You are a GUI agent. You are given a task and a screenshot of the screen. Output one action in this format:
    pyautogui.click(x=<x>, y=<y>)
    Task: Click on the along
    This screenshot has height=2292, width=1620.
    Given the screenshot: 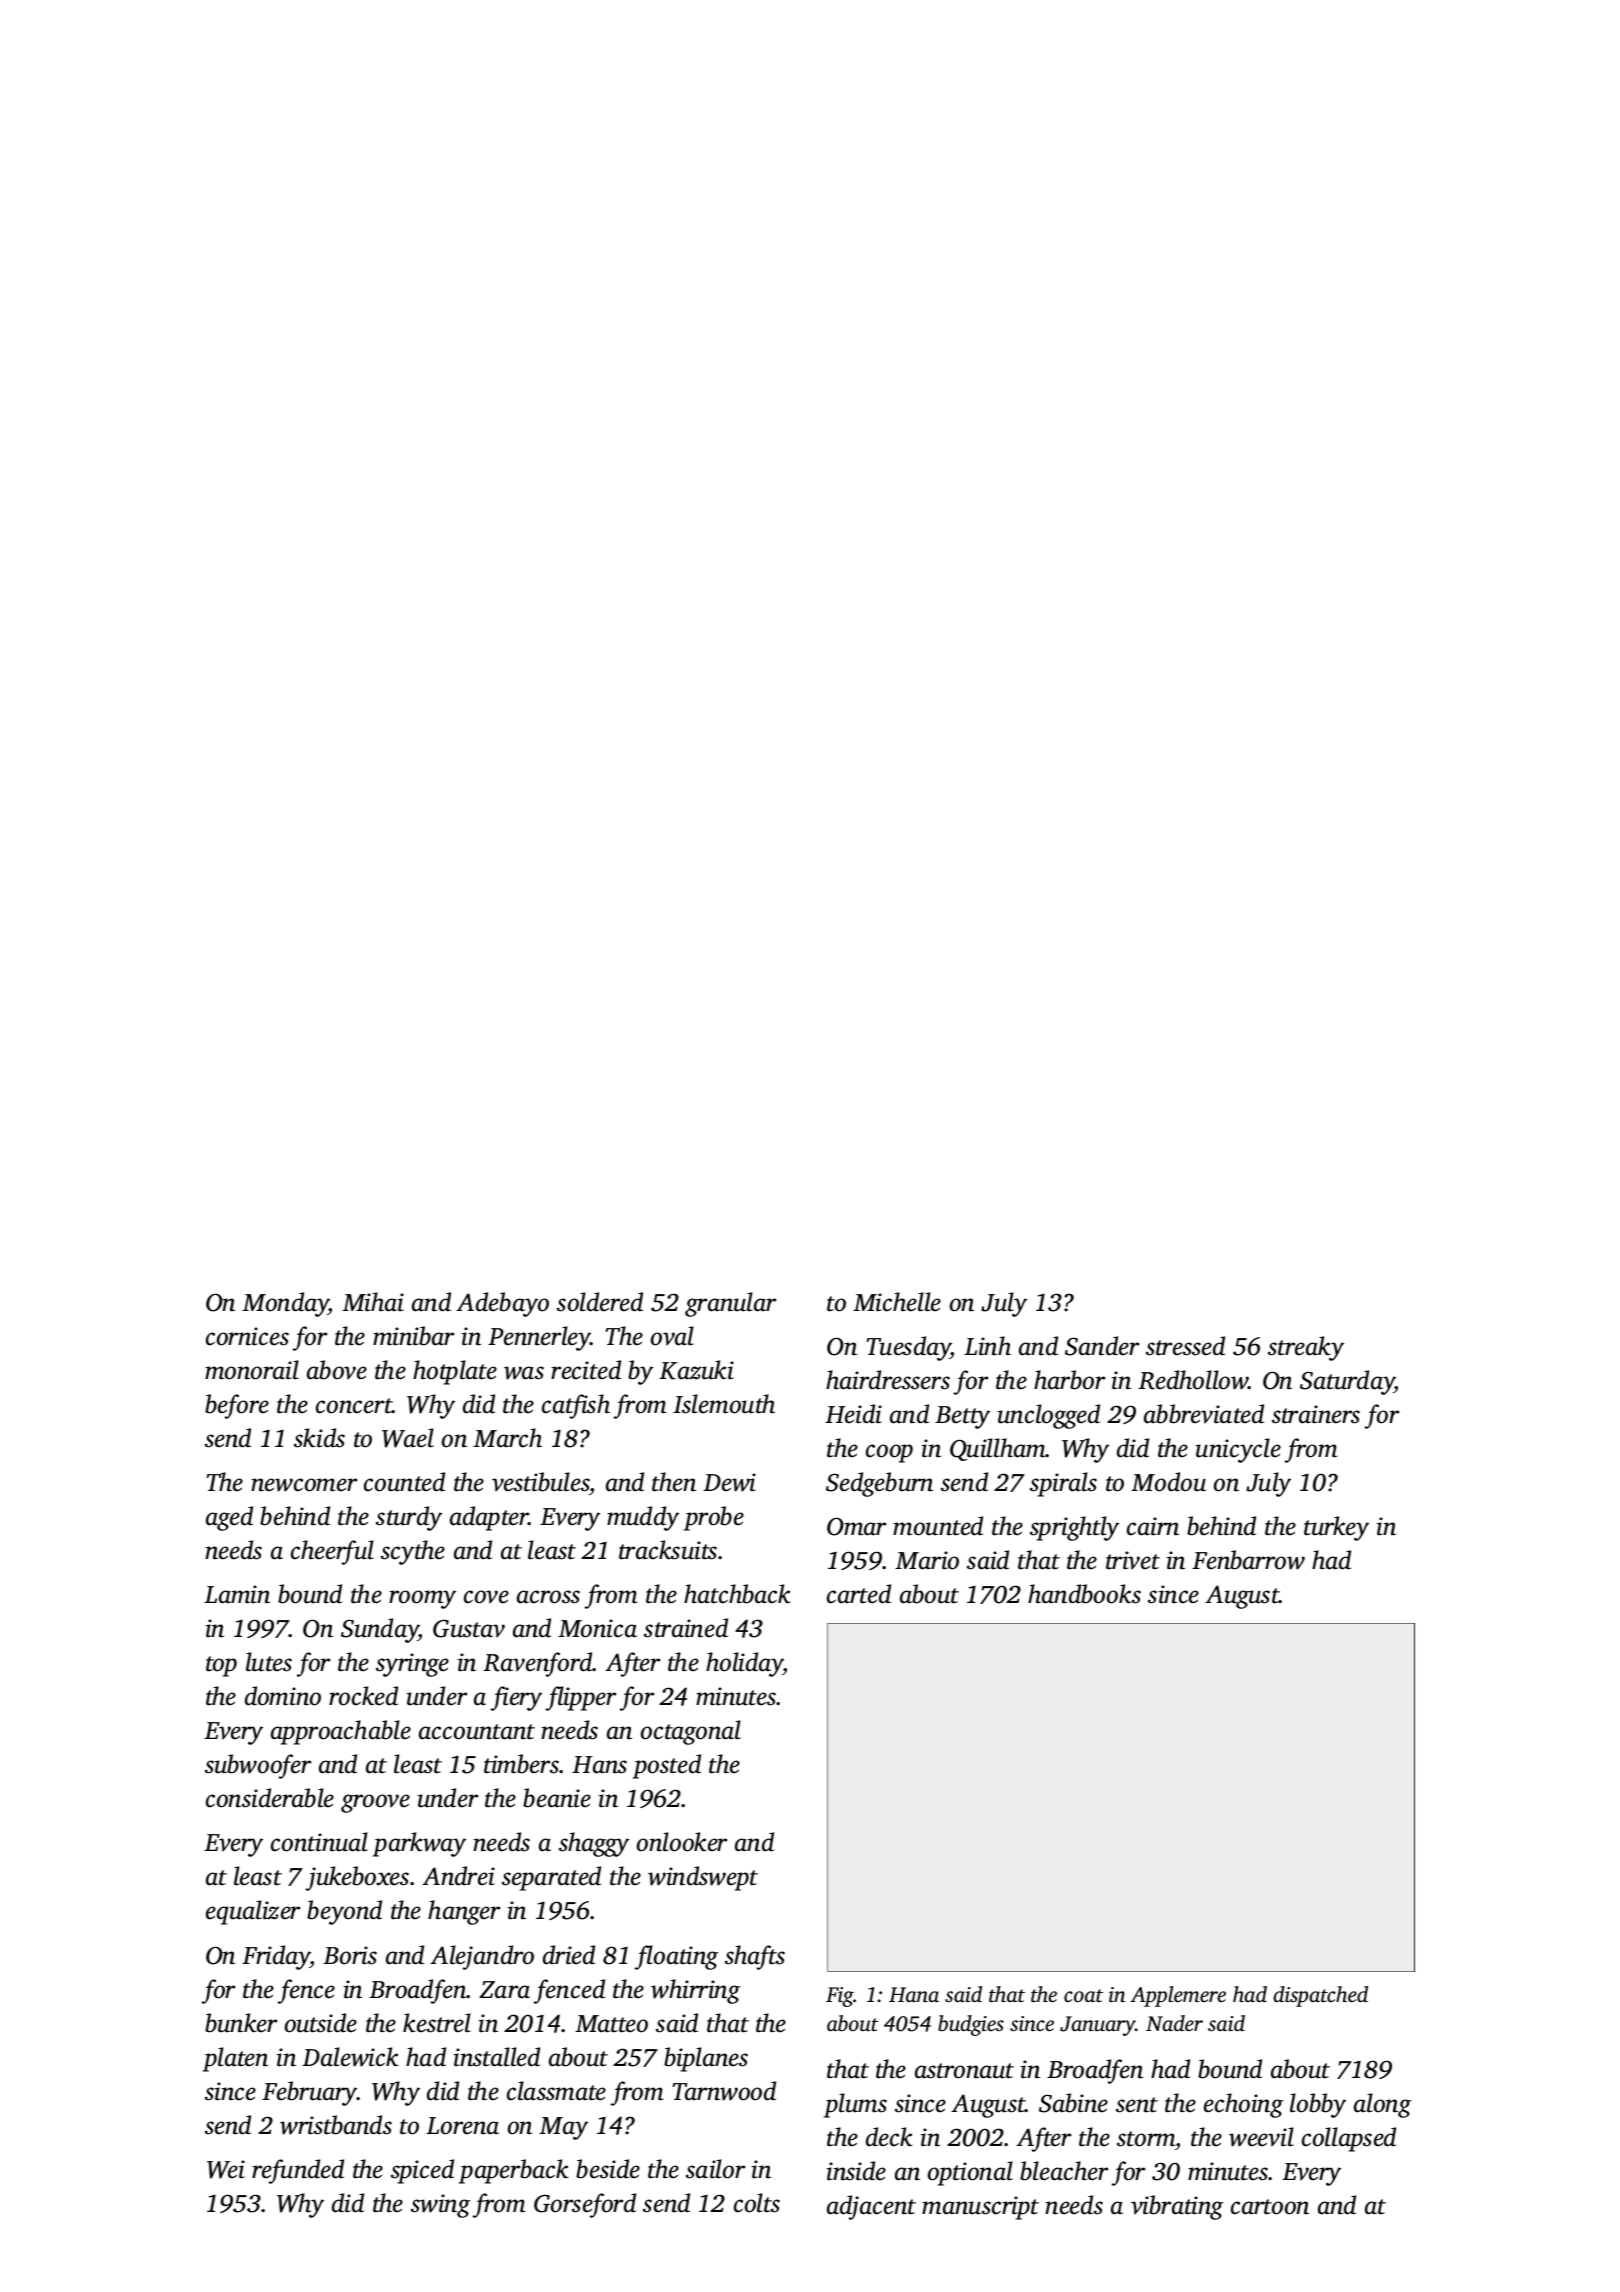 What is the action you would take?
    pyautogui.click(x=1382, y=2105)
